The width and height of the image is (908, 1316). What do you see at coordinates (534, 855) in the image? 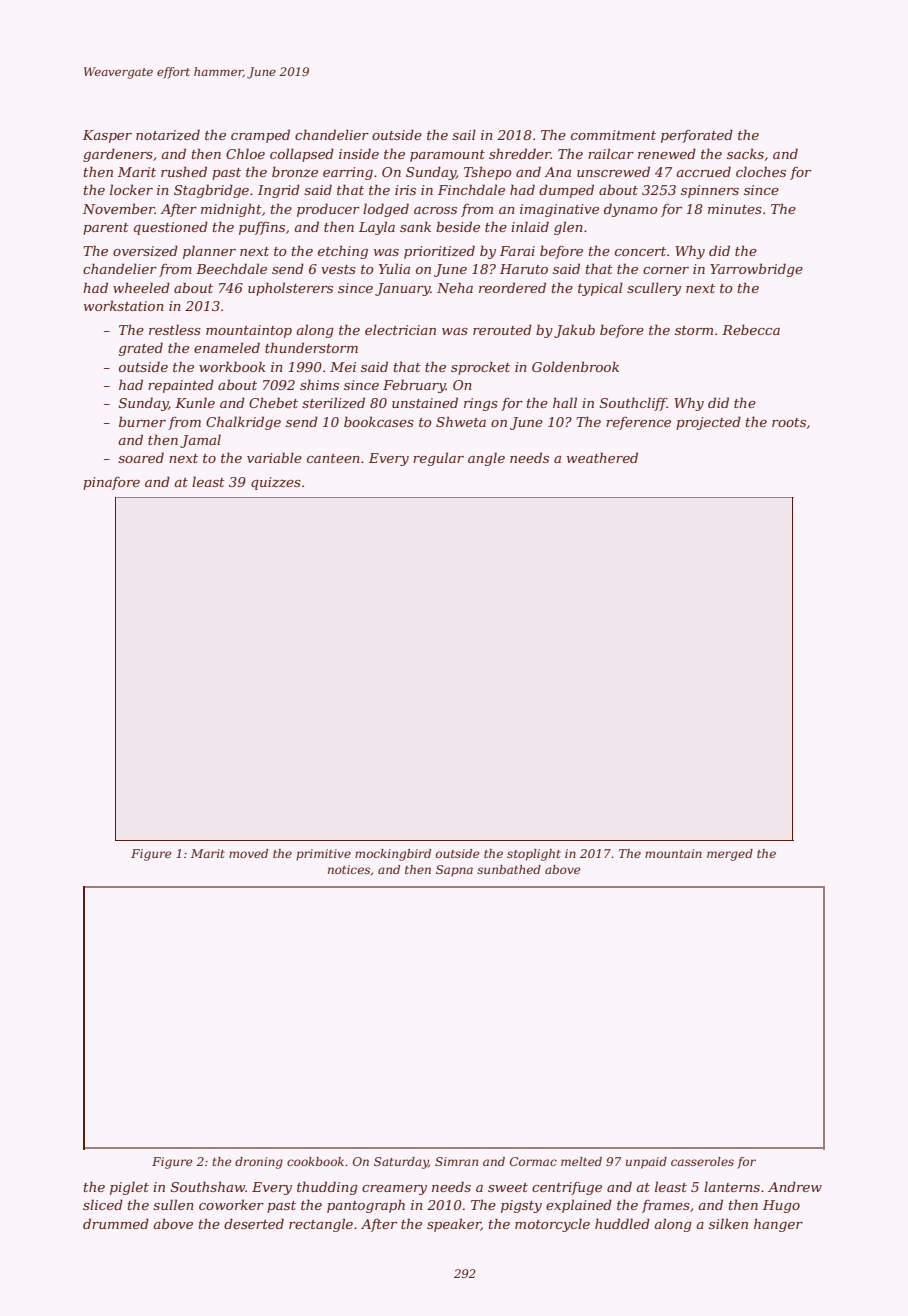
I see `stoplight` at bounding box center [534, 855].
